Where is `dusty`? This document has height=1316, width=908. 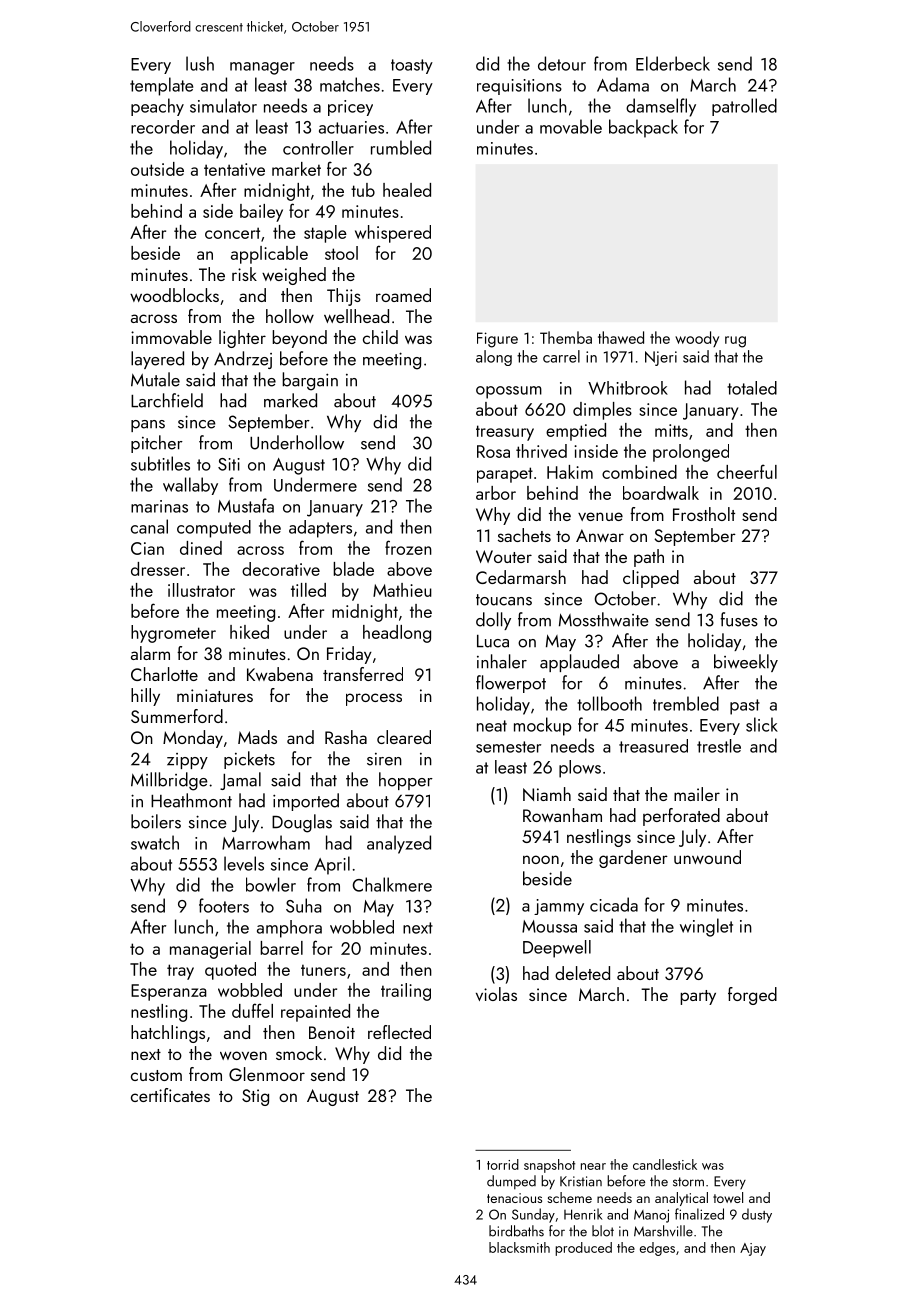 dusty is located at coordinates (757, 1215).
